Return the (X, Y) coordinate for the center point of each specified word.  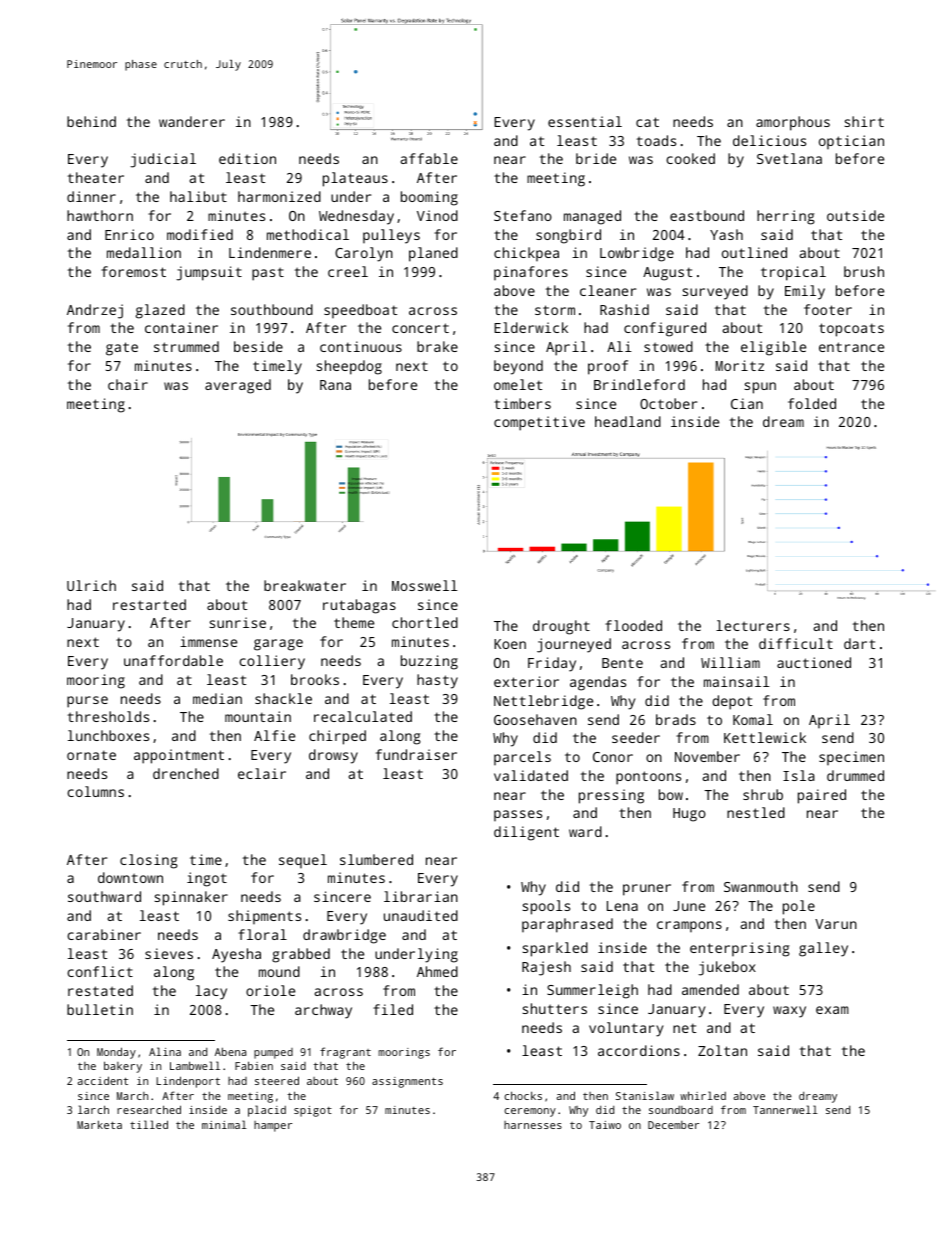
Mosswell (425, 585)
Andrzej (95, 311)
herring (786, 217)
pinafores (531, 273)
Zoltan (722, 1050)
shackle (283, 698)
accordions (639, 1050)
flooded (633, 625)
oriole (270, 990)
